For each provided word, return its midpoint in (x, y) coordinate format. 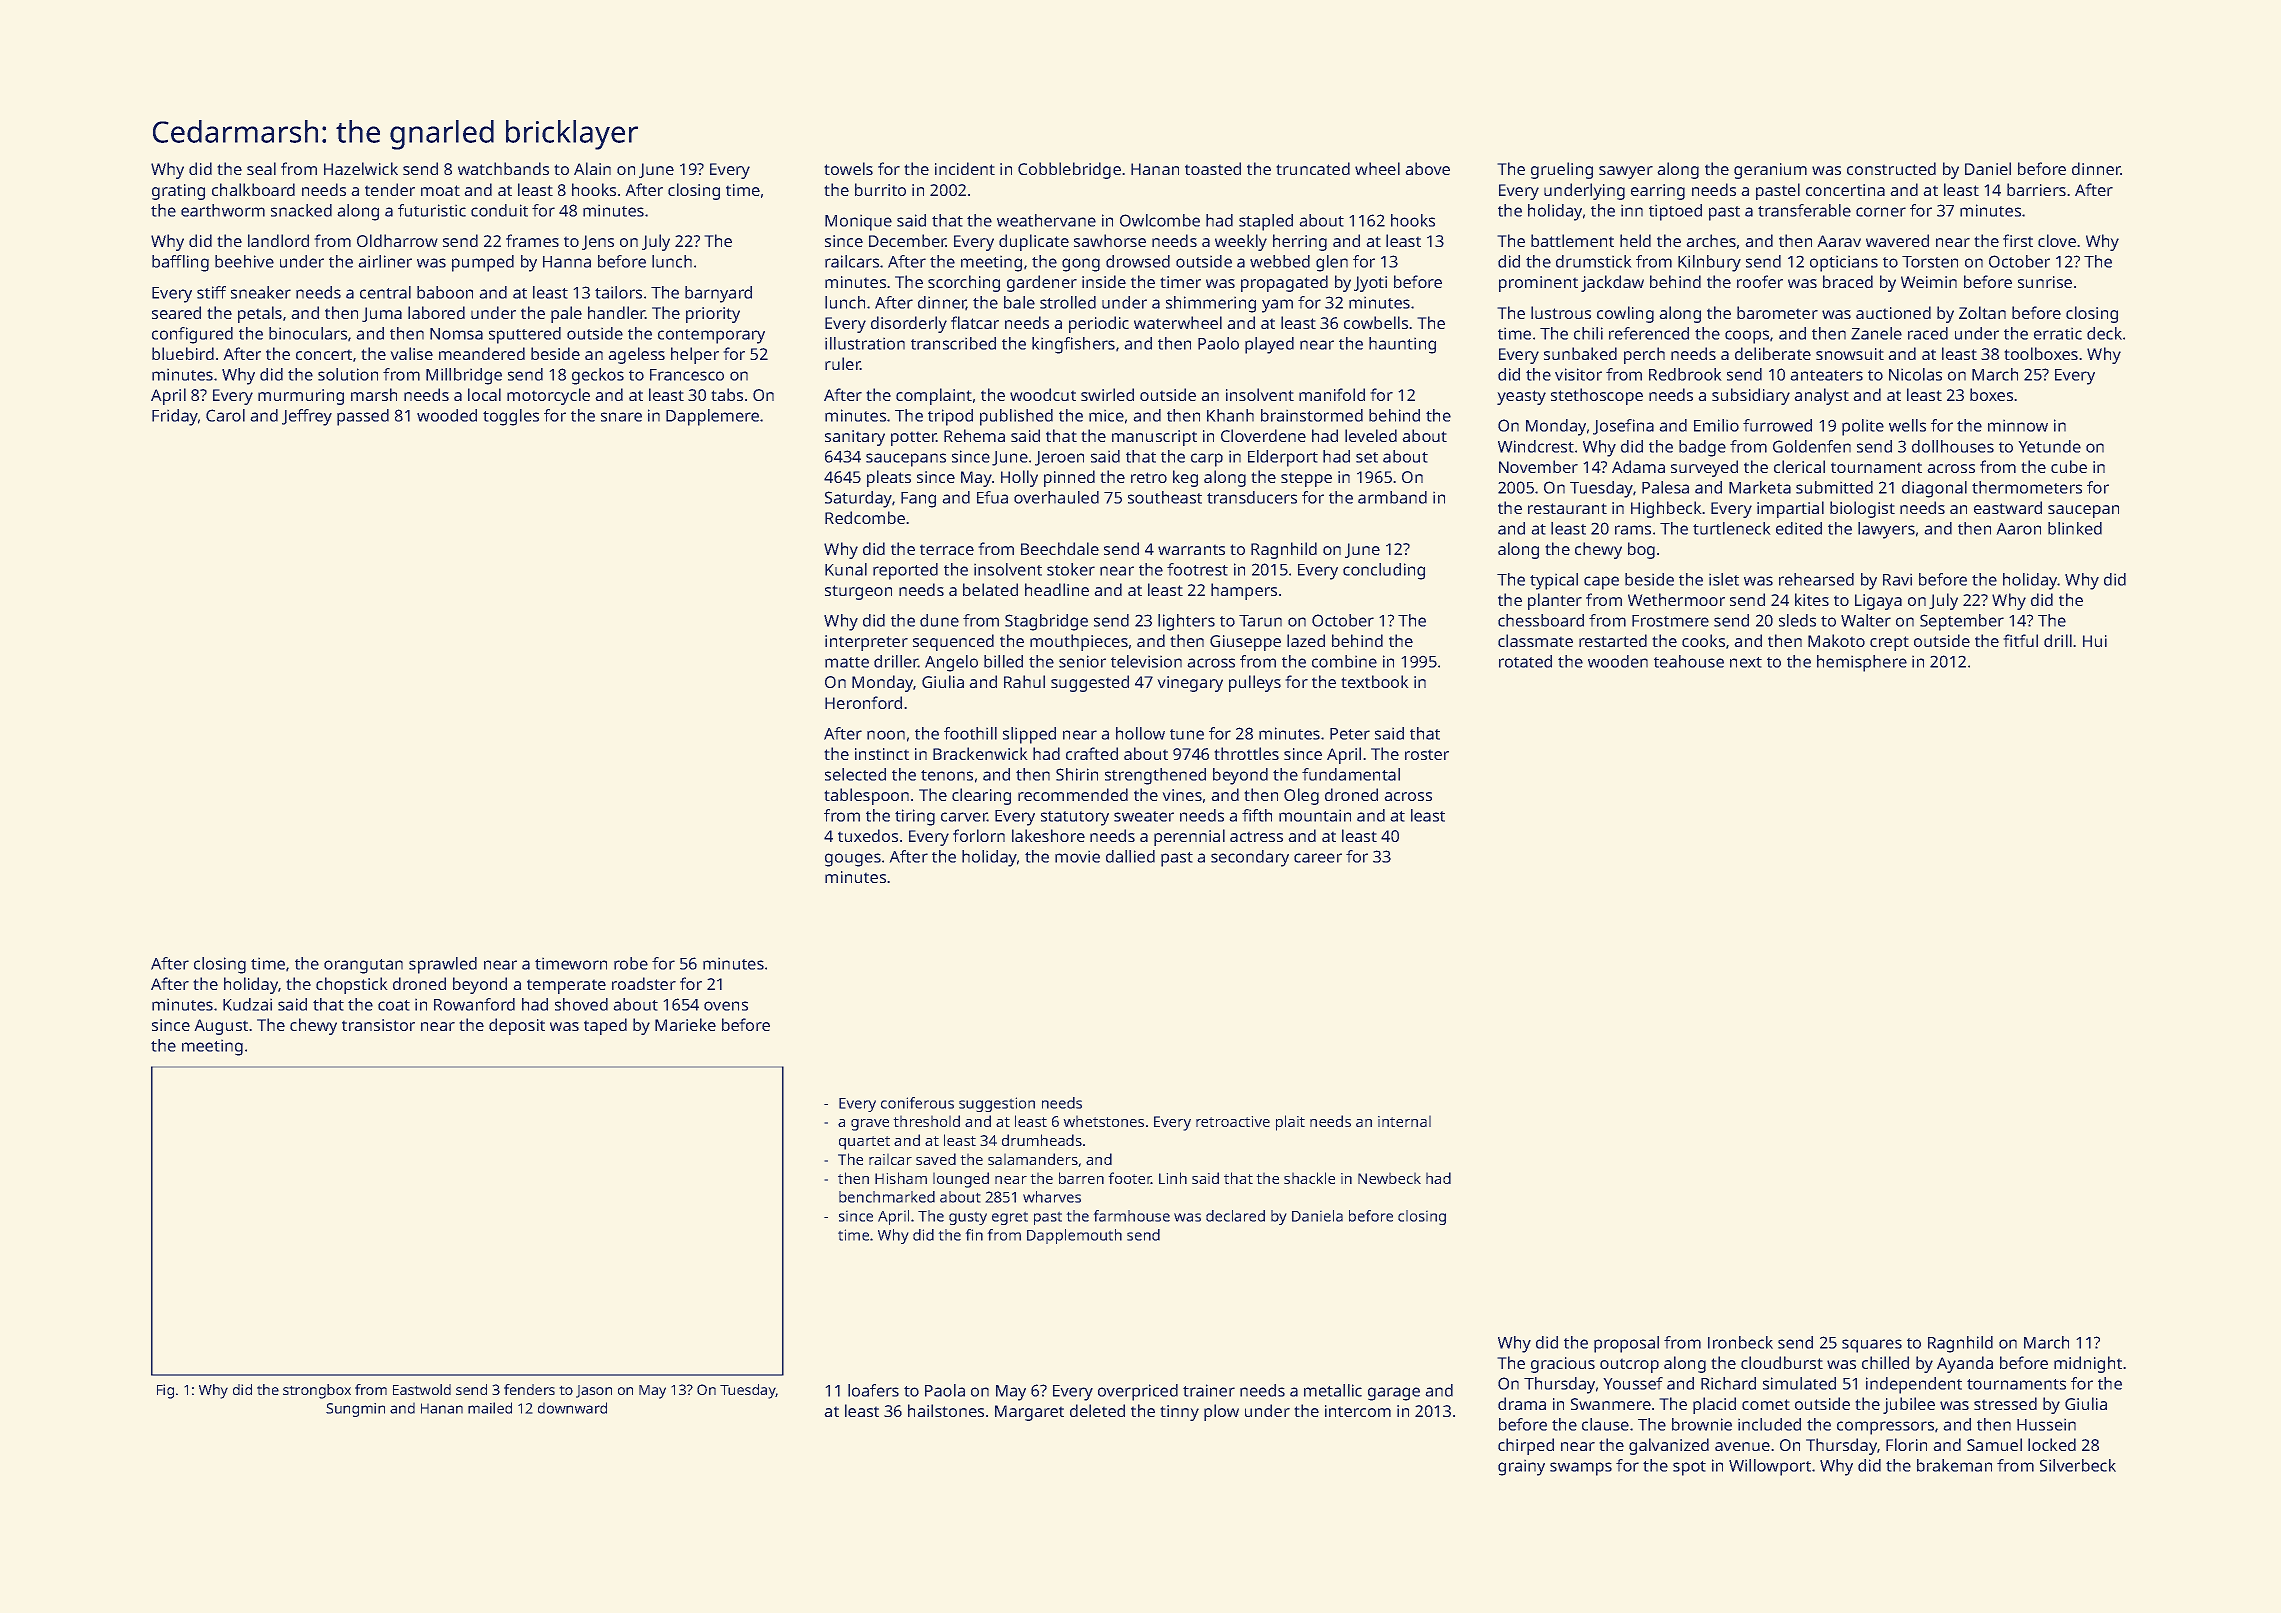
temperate (566, 987)
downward (572, 1408)
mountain (1315, 816)
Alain (592, 168)
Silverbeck (2078, 1465)
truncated (1313, 168)
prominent (1538, 284)
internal (1404, 1121)
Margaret (1029, 1413)
